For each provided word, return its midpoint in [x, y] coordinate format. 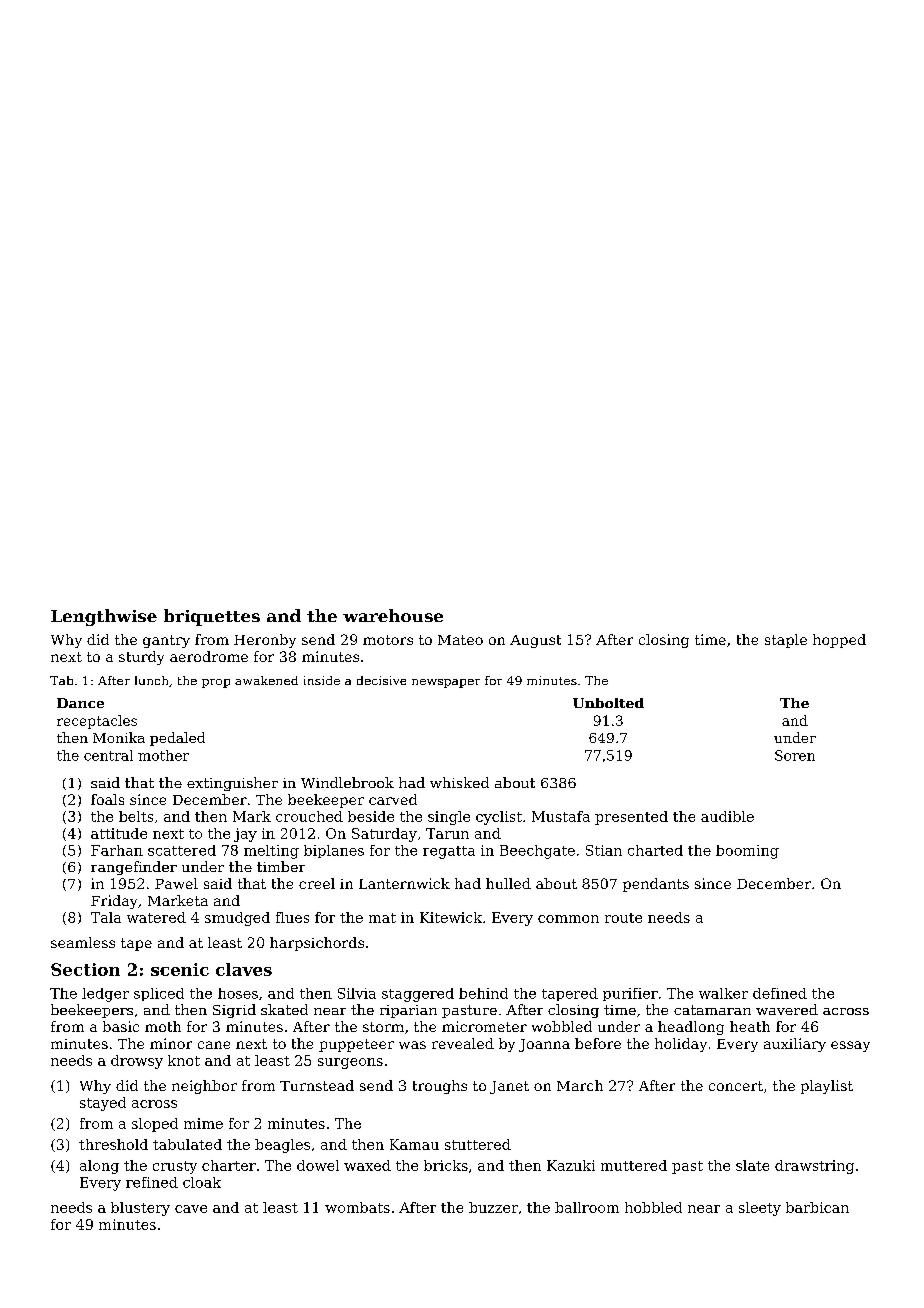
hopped [839, 641]
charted [655, 850]
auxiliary [795, 1045]
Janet [509, 1087]
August [535, 641]
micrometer [484, 1026]
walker [723, 993]
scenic [180, 969]
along [99, 1167]
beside [371, 816]
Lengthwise [104, 617]
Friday [114, 902]
